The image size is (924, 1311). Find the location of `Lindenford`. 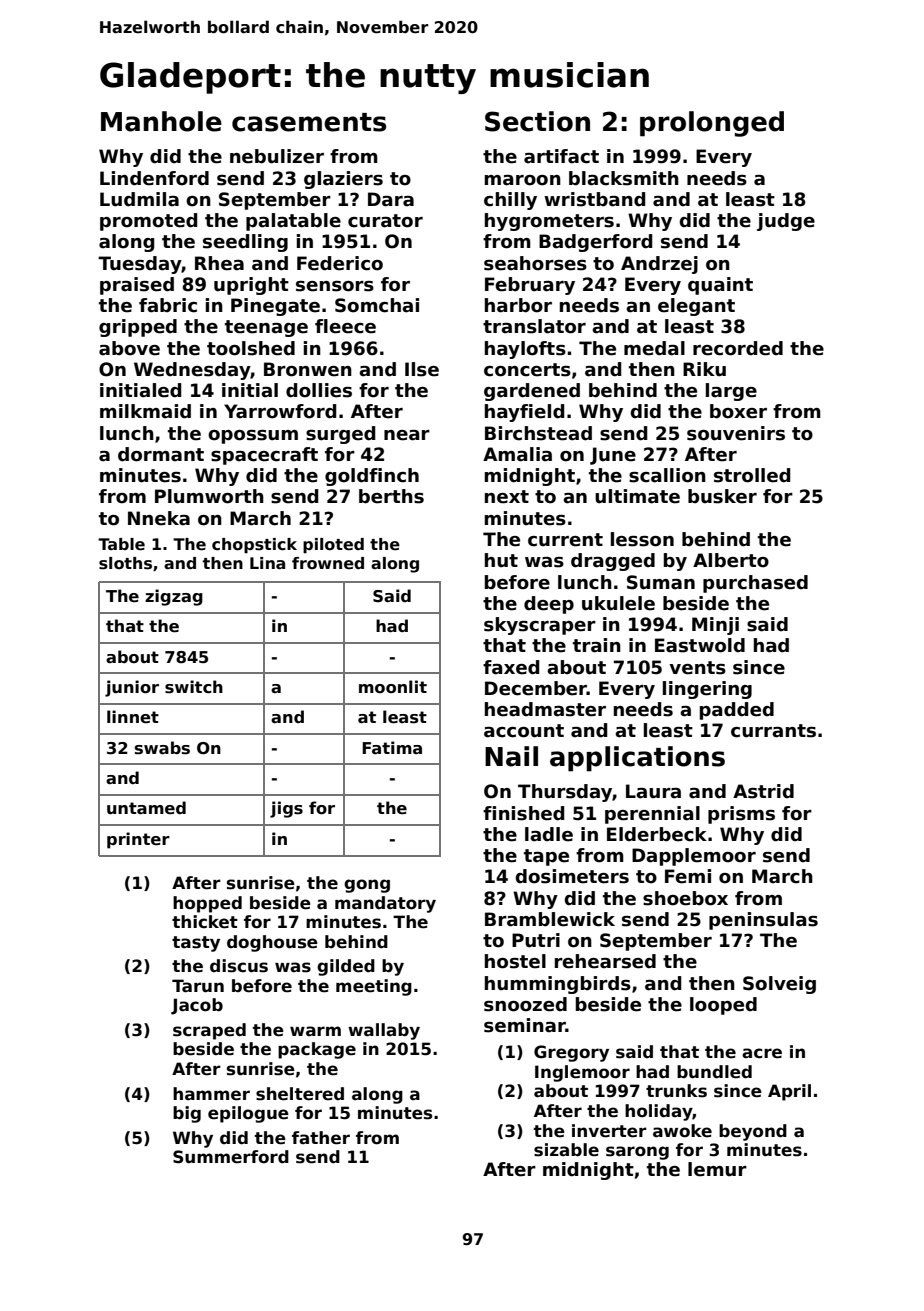

Lindenford is located at coordinates (154, 178).
